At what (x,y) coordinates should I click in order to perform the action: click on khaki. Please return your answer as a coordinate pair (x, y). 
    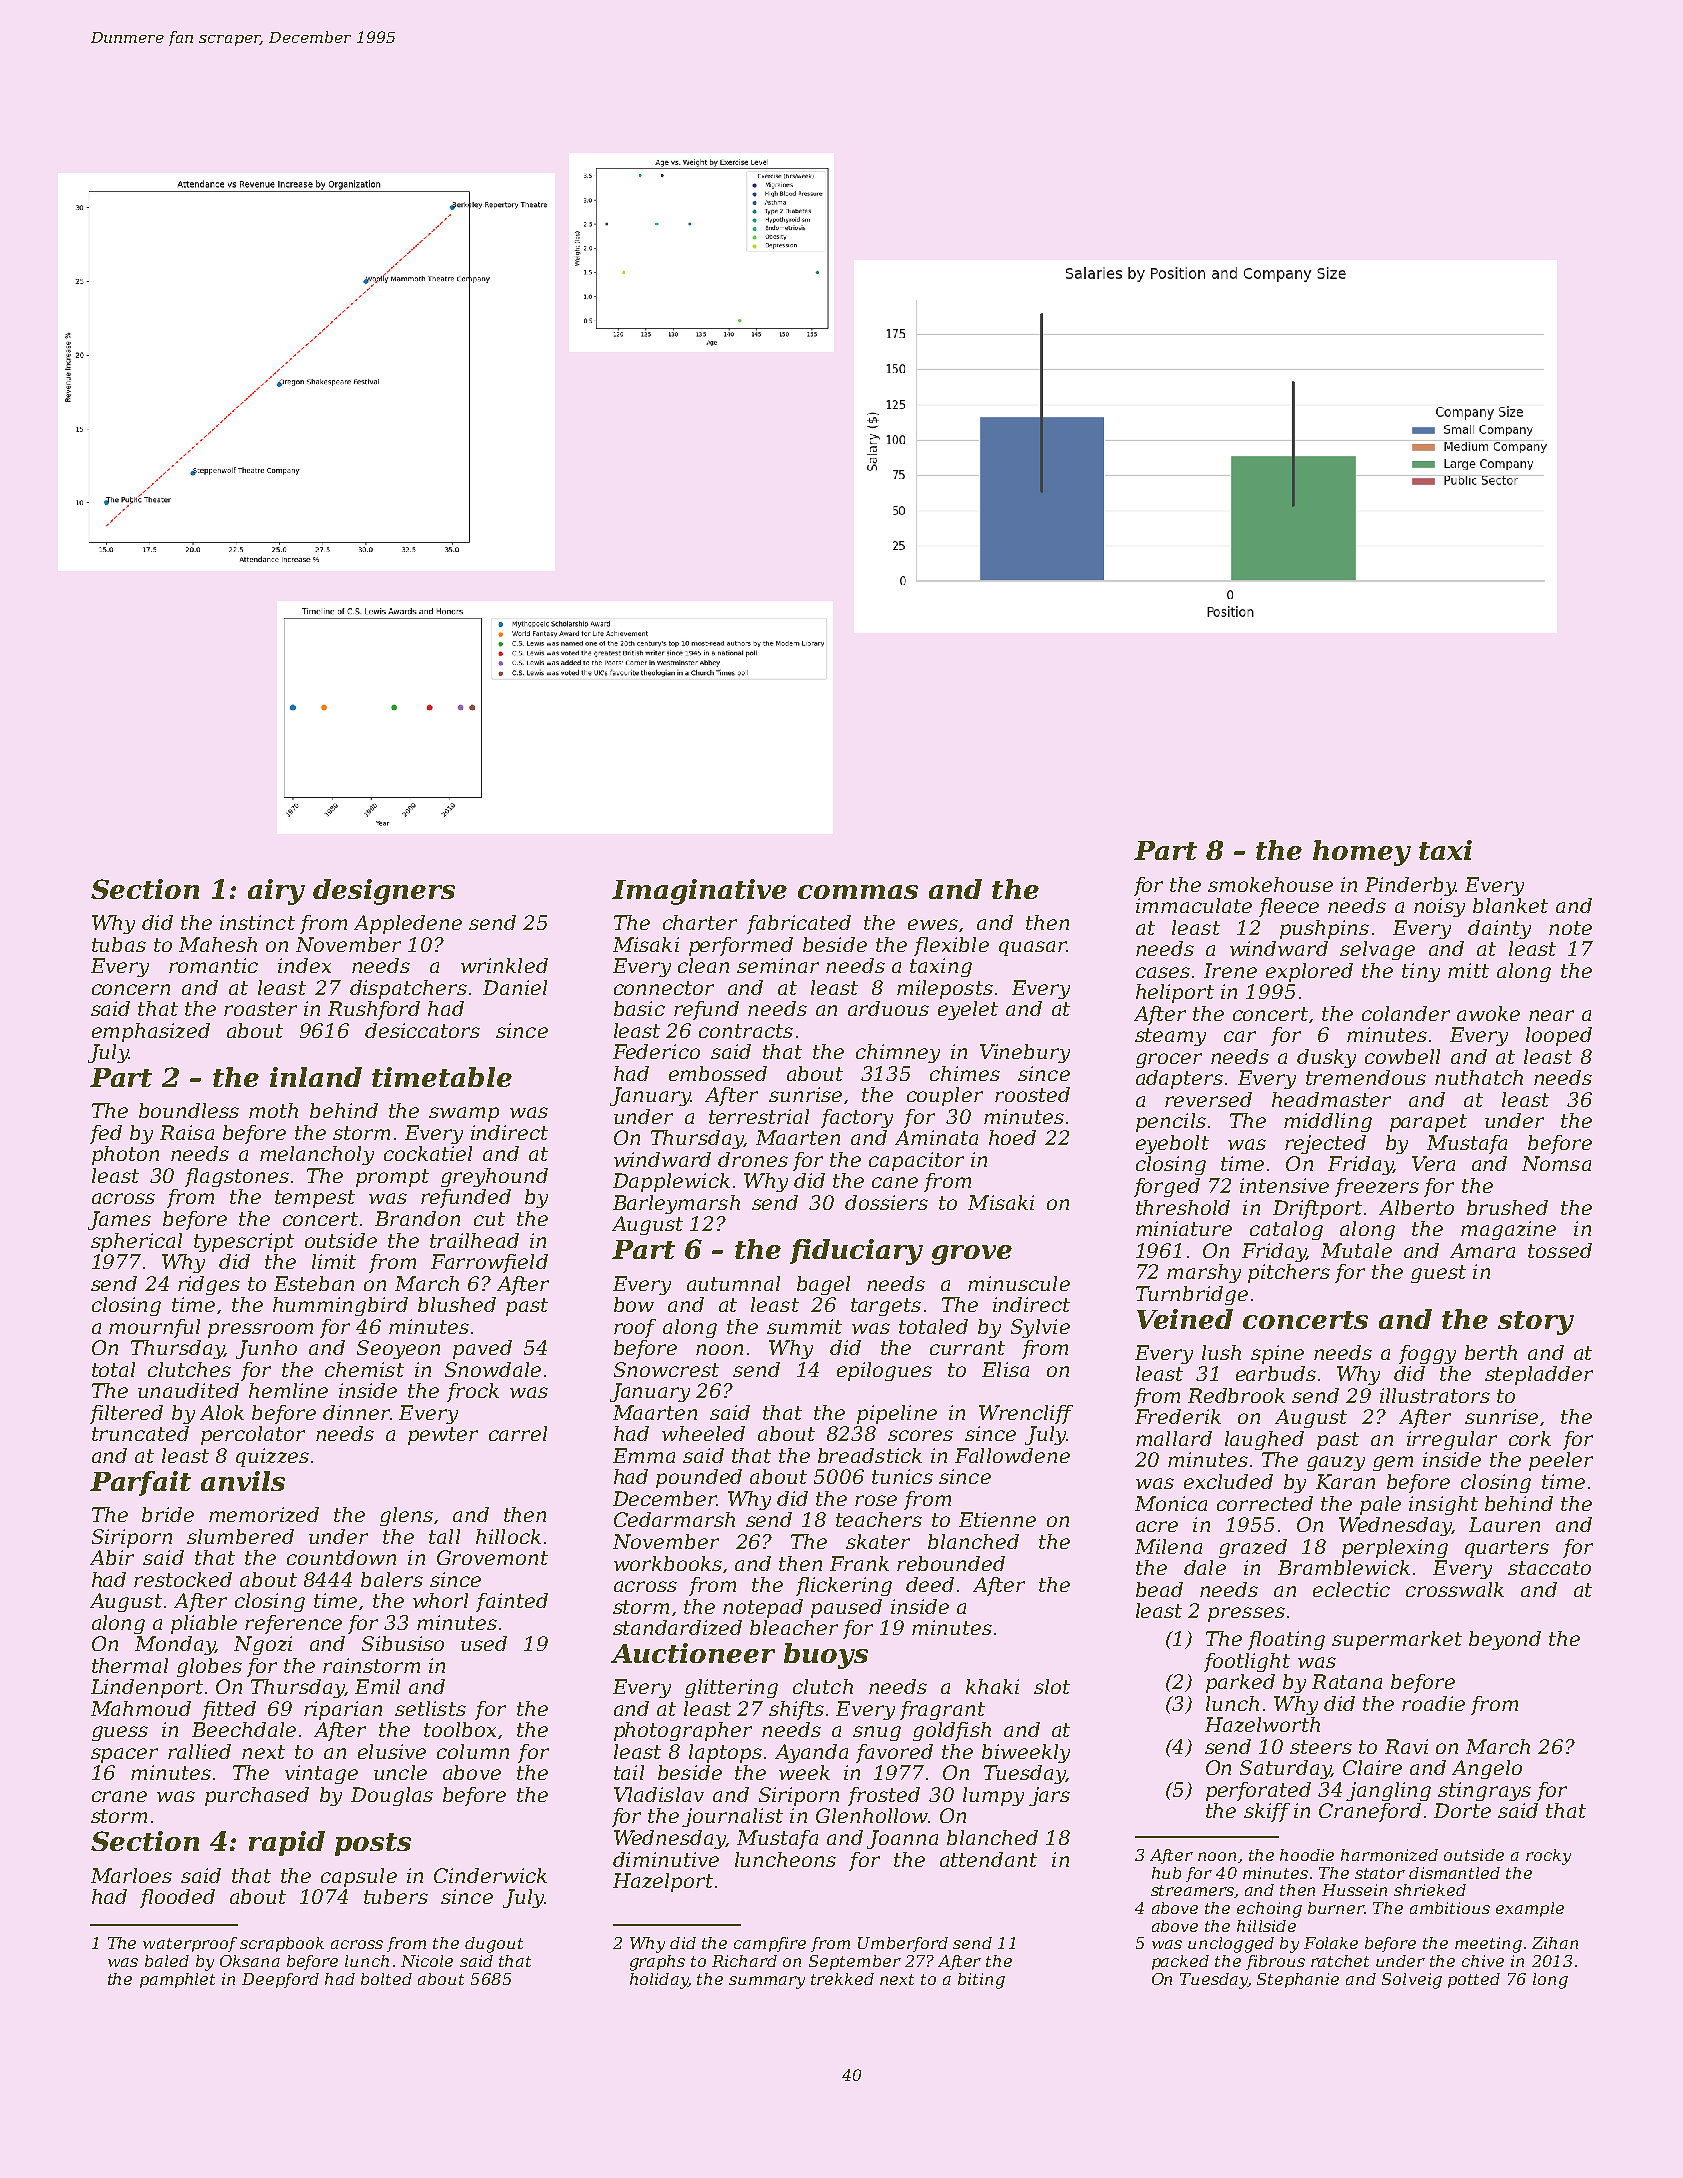
    Looking at the image, I should click on (992, 1686).
